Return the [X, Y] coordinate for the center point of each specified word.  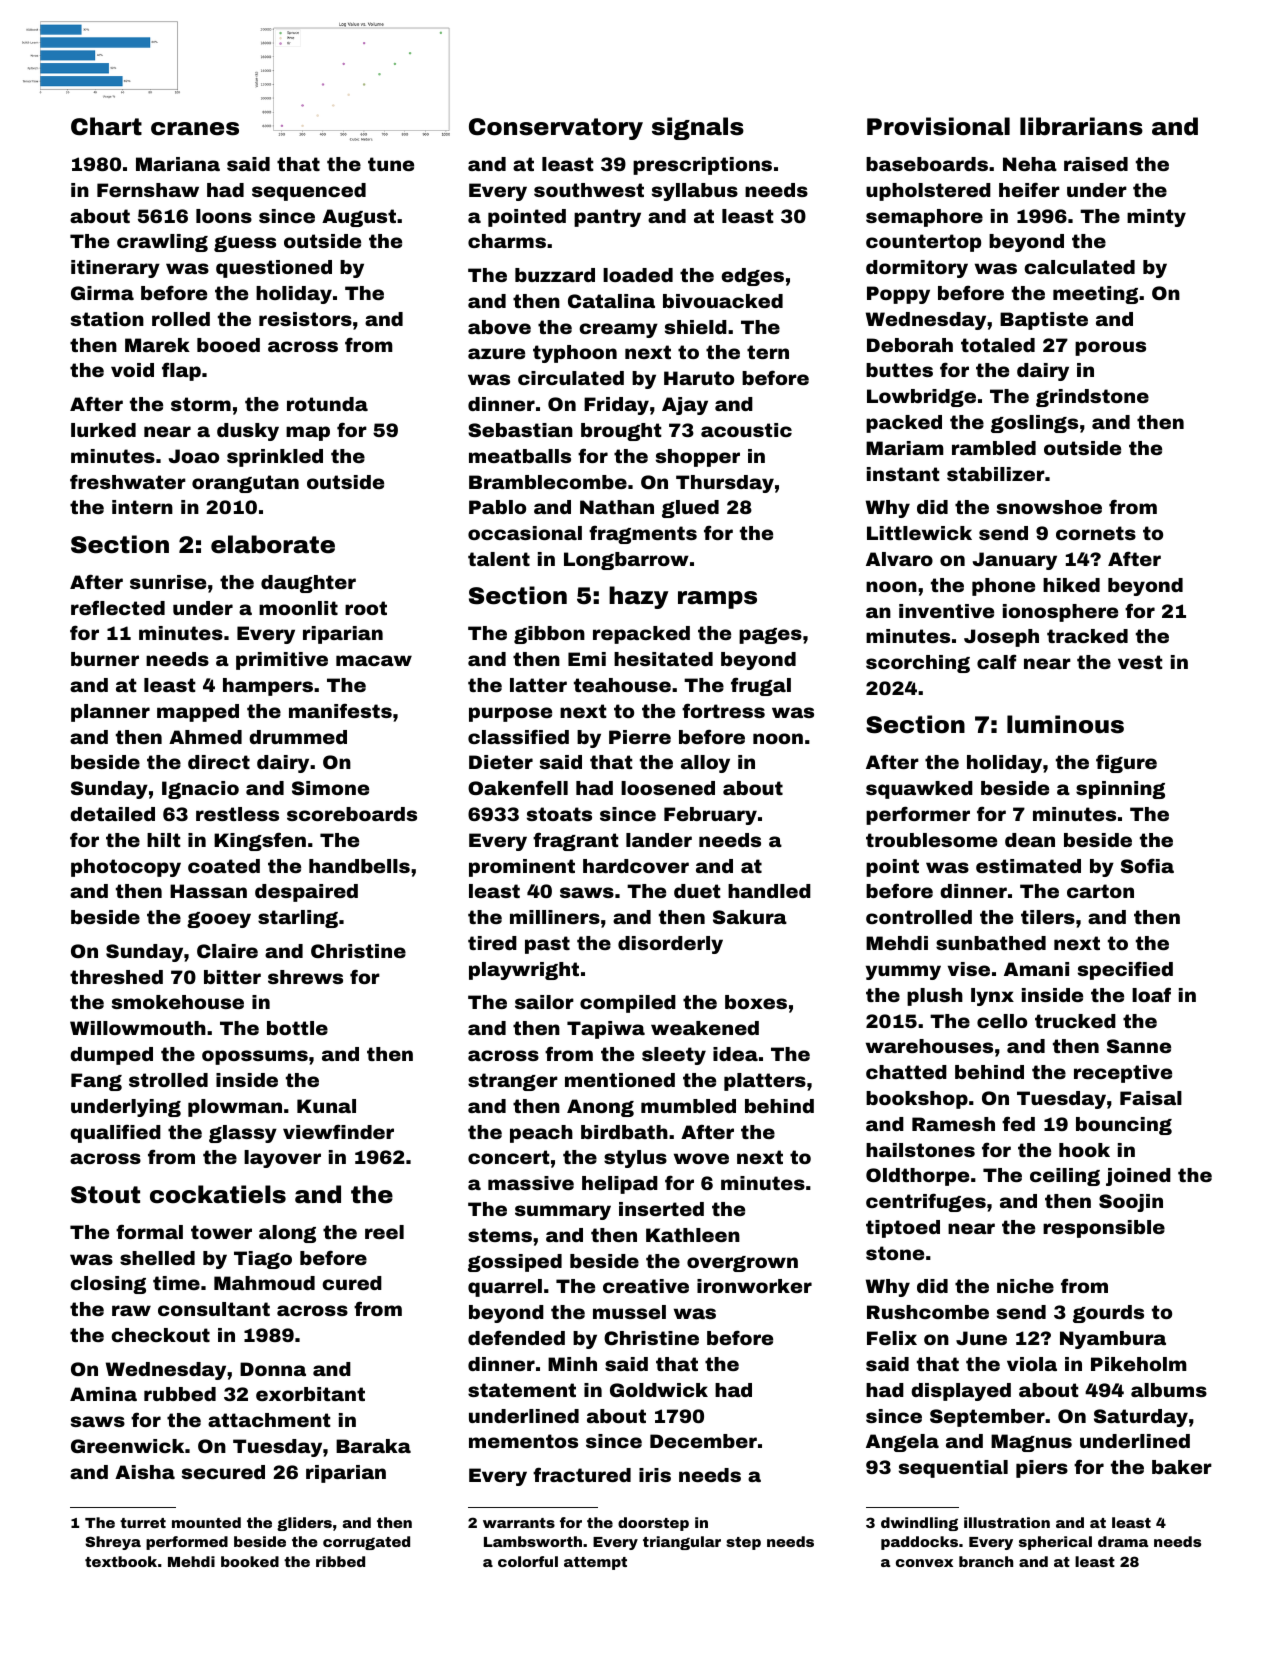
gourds [1108, 1314]
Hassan [208, 891]
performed [187, 1543]
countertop [923, 243]
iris [655, 1475]
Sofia [1147, 865]
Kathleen [693, 1235]
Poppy [898, 295]
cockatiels [218, 1194]
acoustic [746, 430]
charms [507, 241]
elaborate [273, 544]
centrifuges [926, 1202]
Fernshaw [148, 190]
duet [697, 891]
